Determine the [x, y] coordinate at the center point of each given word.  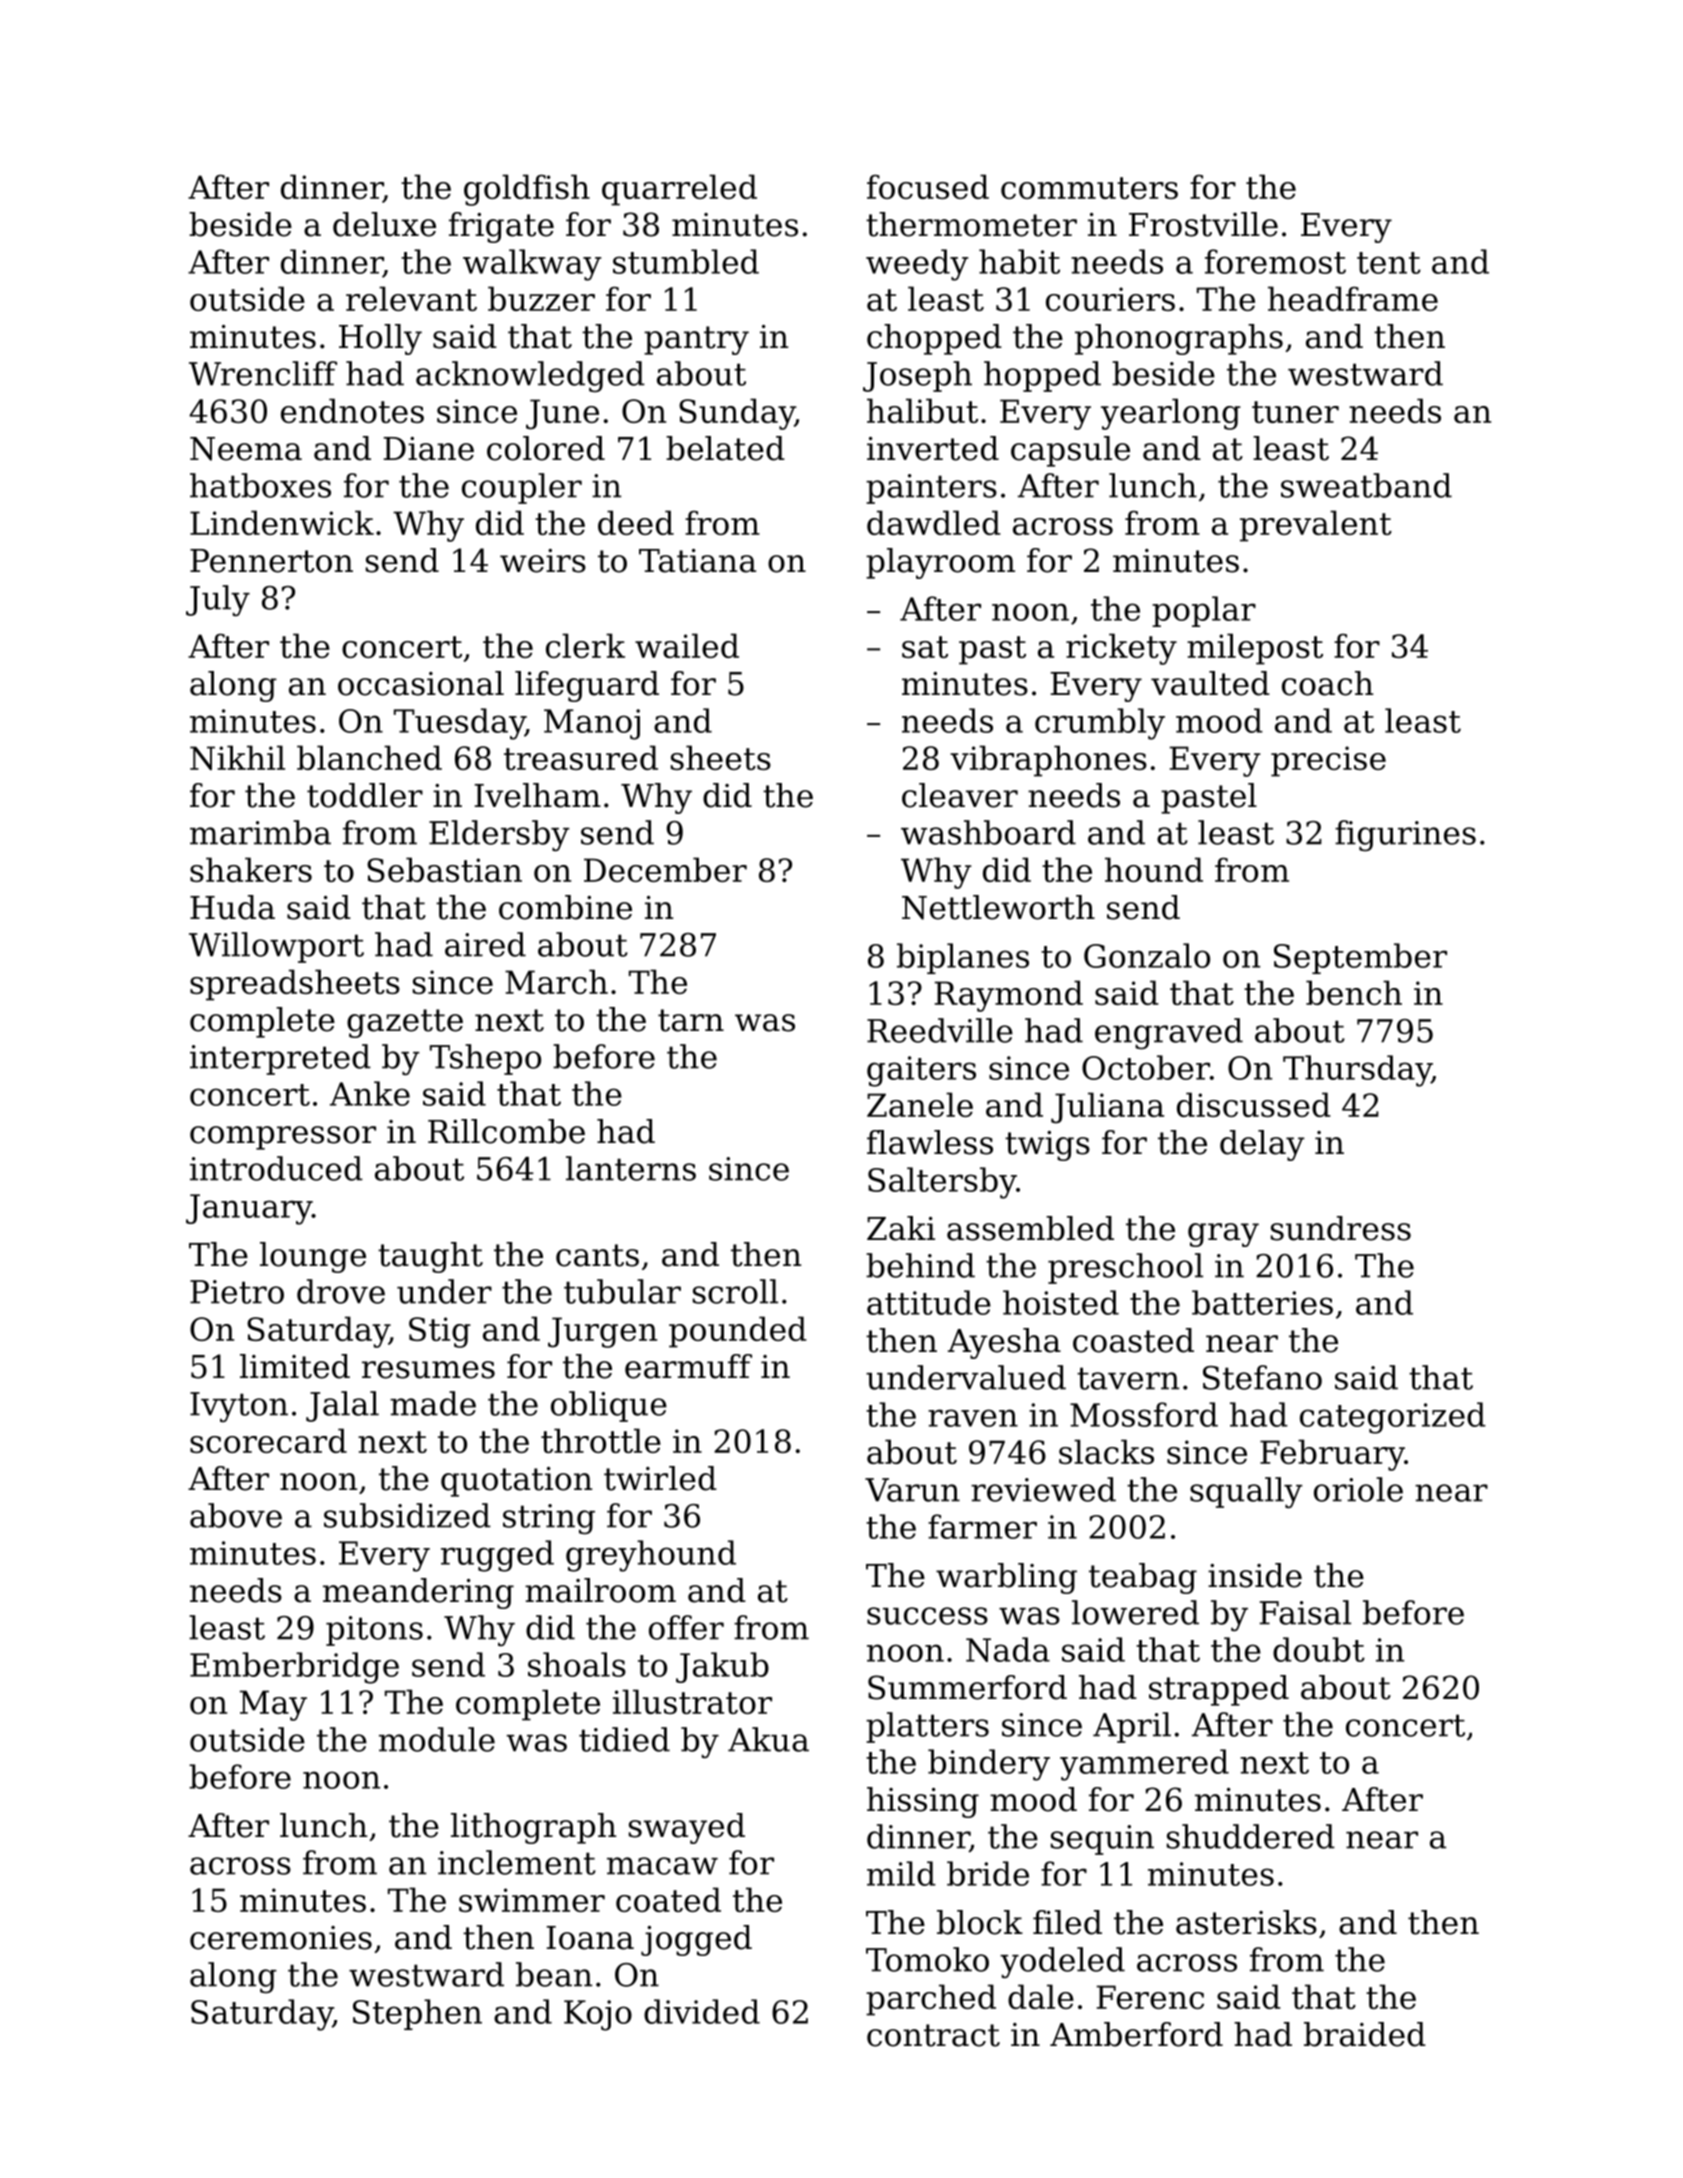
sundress [1341, 1228]
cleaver [960, 795]
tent [1389, 263]
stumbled [686, 261]
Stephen [417, 2014]
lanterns [631, 1168]
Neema [246, 449]
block [980, 1922]
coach [1327, 683]
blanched [369, 757]
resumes [428, 1370]
